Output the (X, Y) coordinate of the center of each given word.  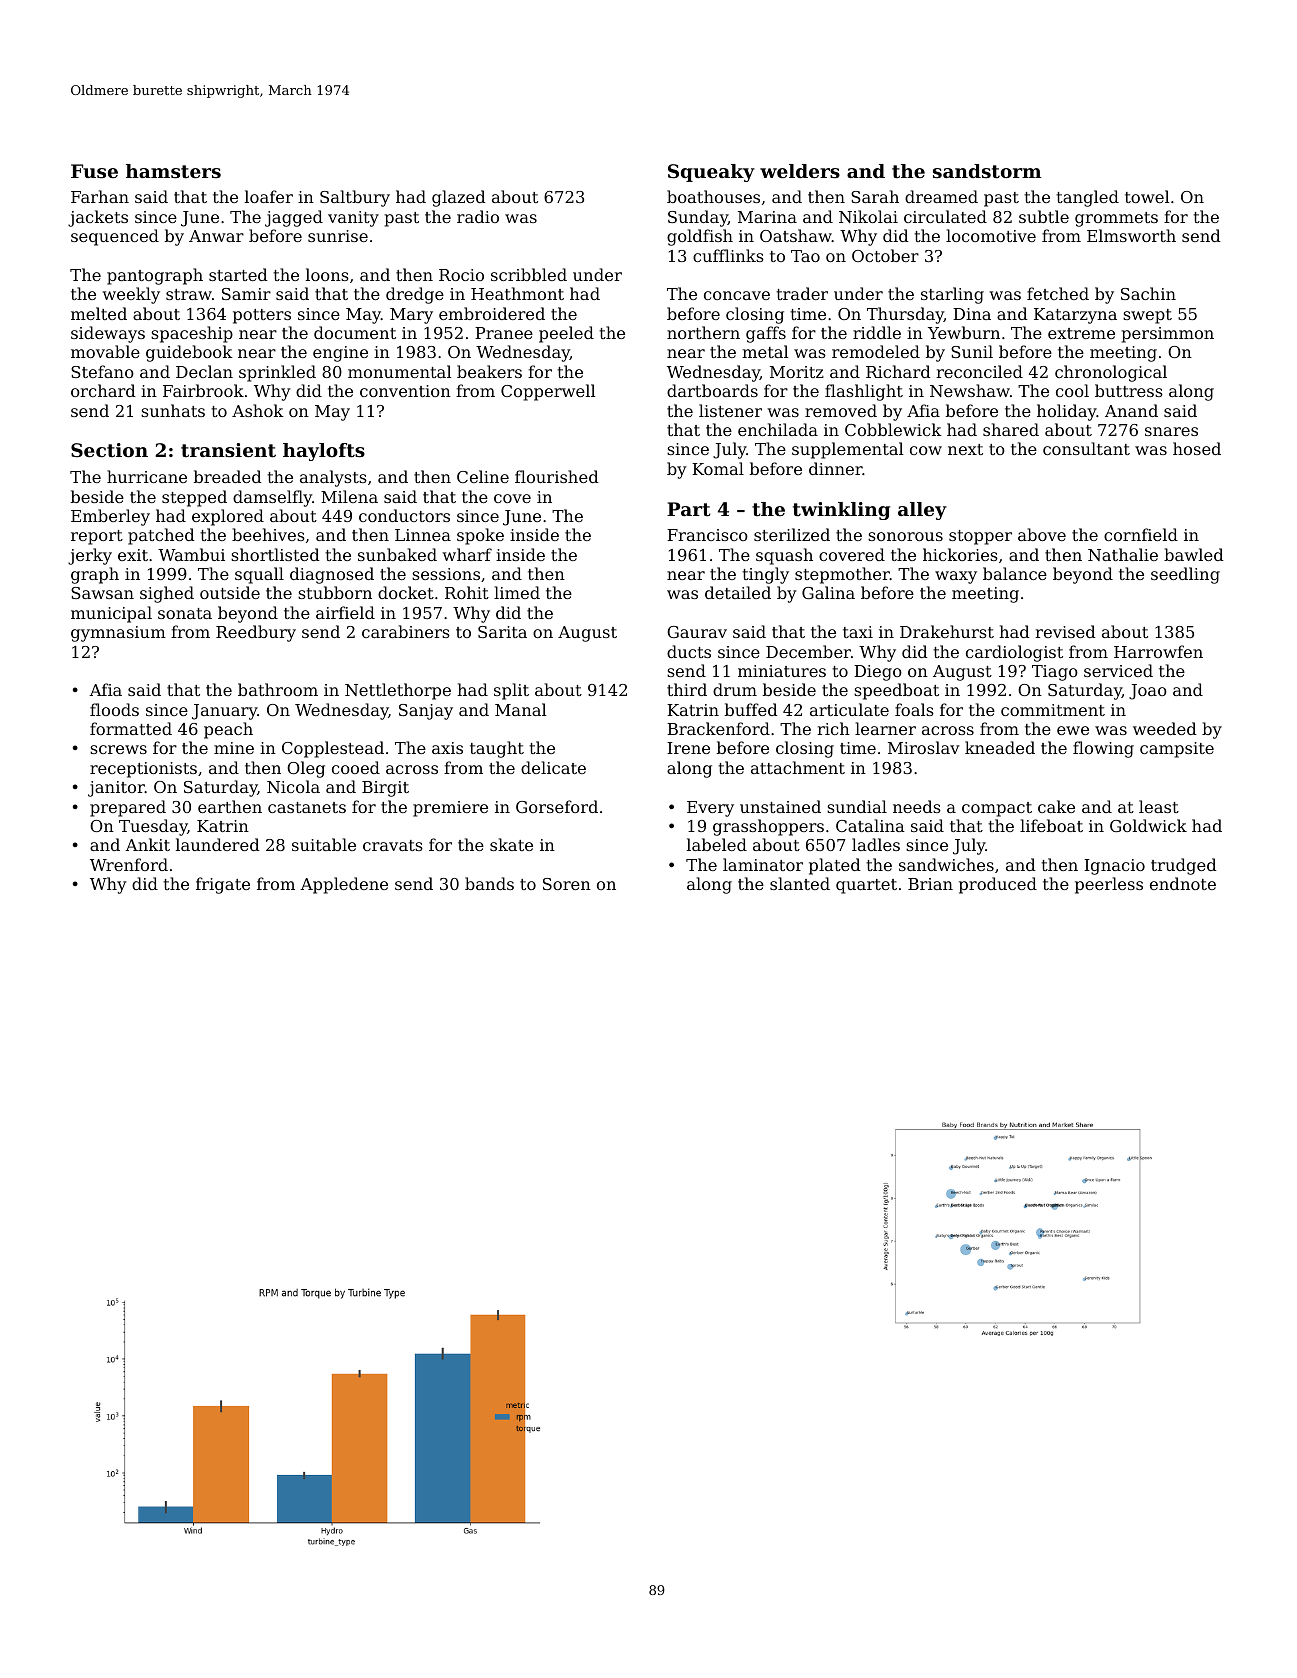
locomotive (991, 235)
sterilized (792, 534)
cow (926, 450)
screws (118, 749)
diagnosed (332, 575)
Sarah (875, 196)
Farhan (100, 196)
